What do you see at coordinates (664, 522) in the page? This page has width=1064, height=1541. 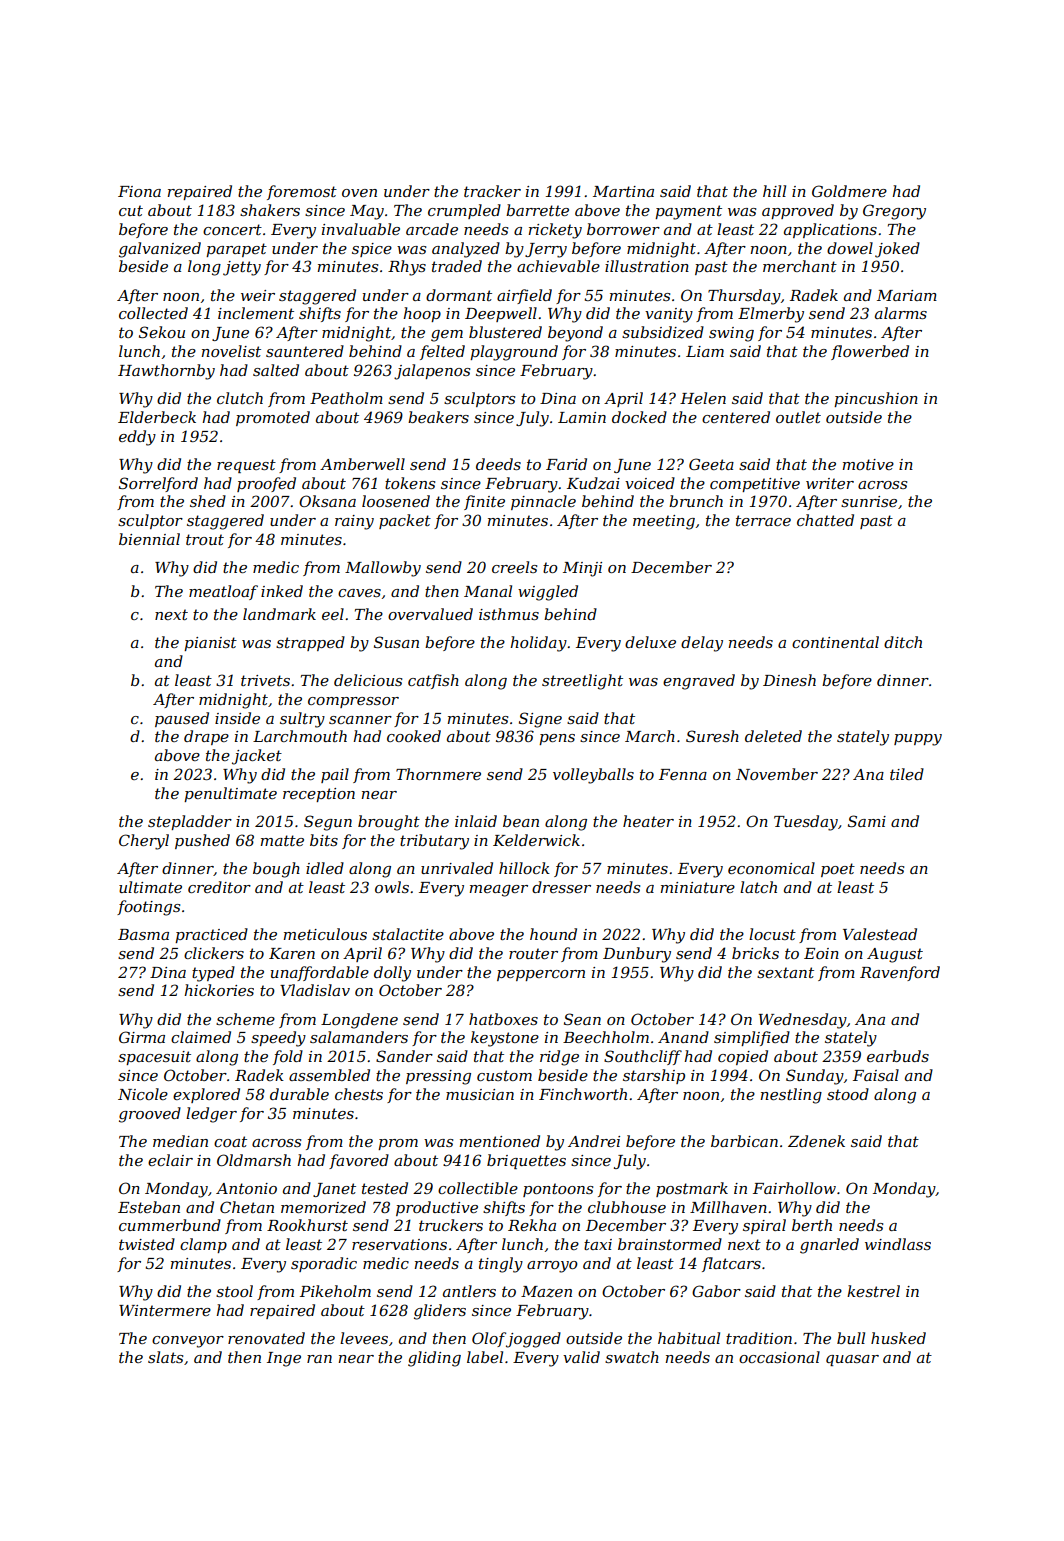 I see `meeting` at bounding box center [664, 522].
